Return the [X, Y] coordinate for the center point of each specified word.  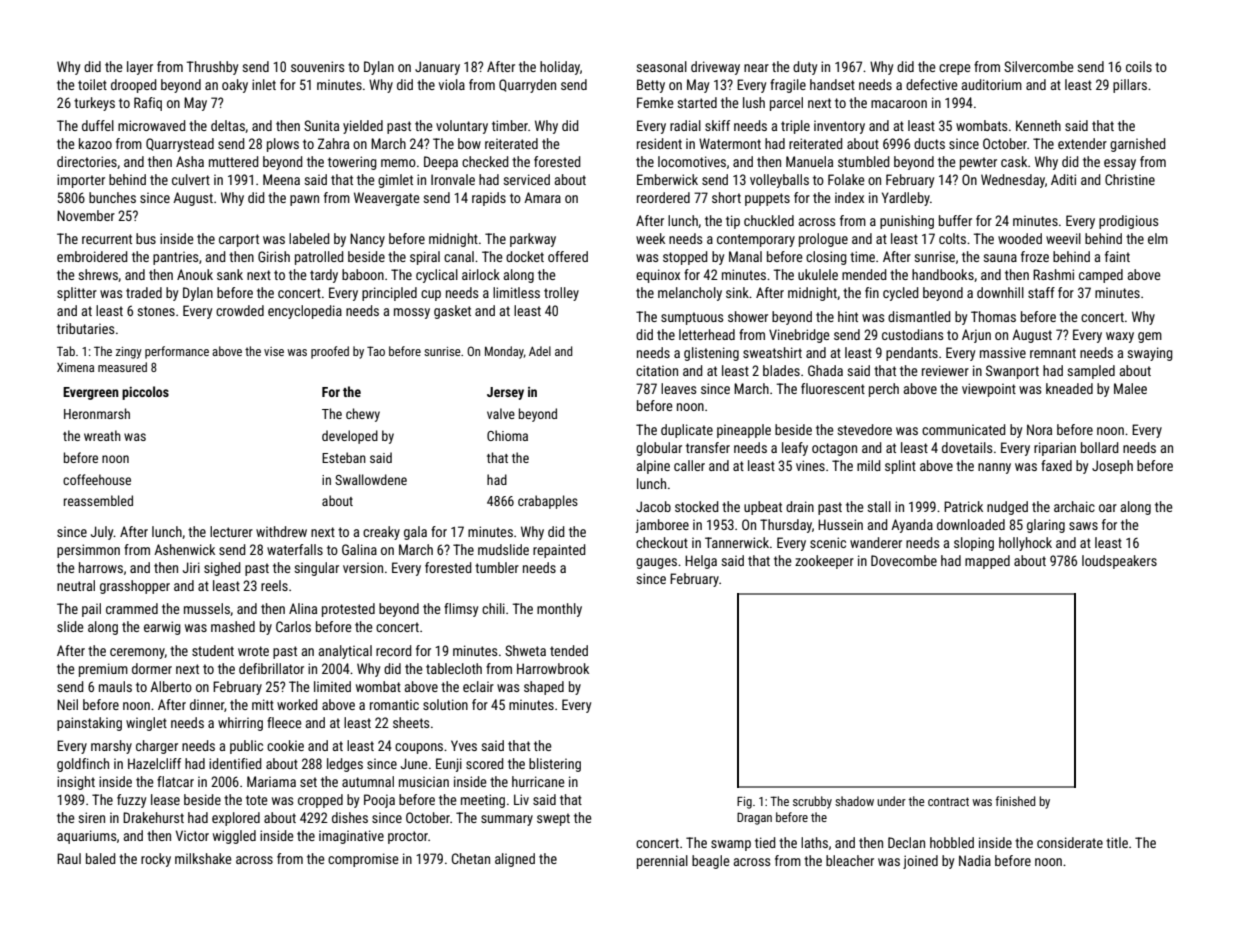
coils [1139, 66]
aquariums [86, 837]
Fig [744, 802]
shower [748, 316]
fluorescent [833, 388]
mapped [987, 562]
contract [948, 801]
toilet [92, 84]
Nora [1039, 429]
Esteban [344, 457]
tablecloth [454, 668]
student [213, 650]
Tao [376, 351]
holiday [560, 68]
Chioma [507, 435]
